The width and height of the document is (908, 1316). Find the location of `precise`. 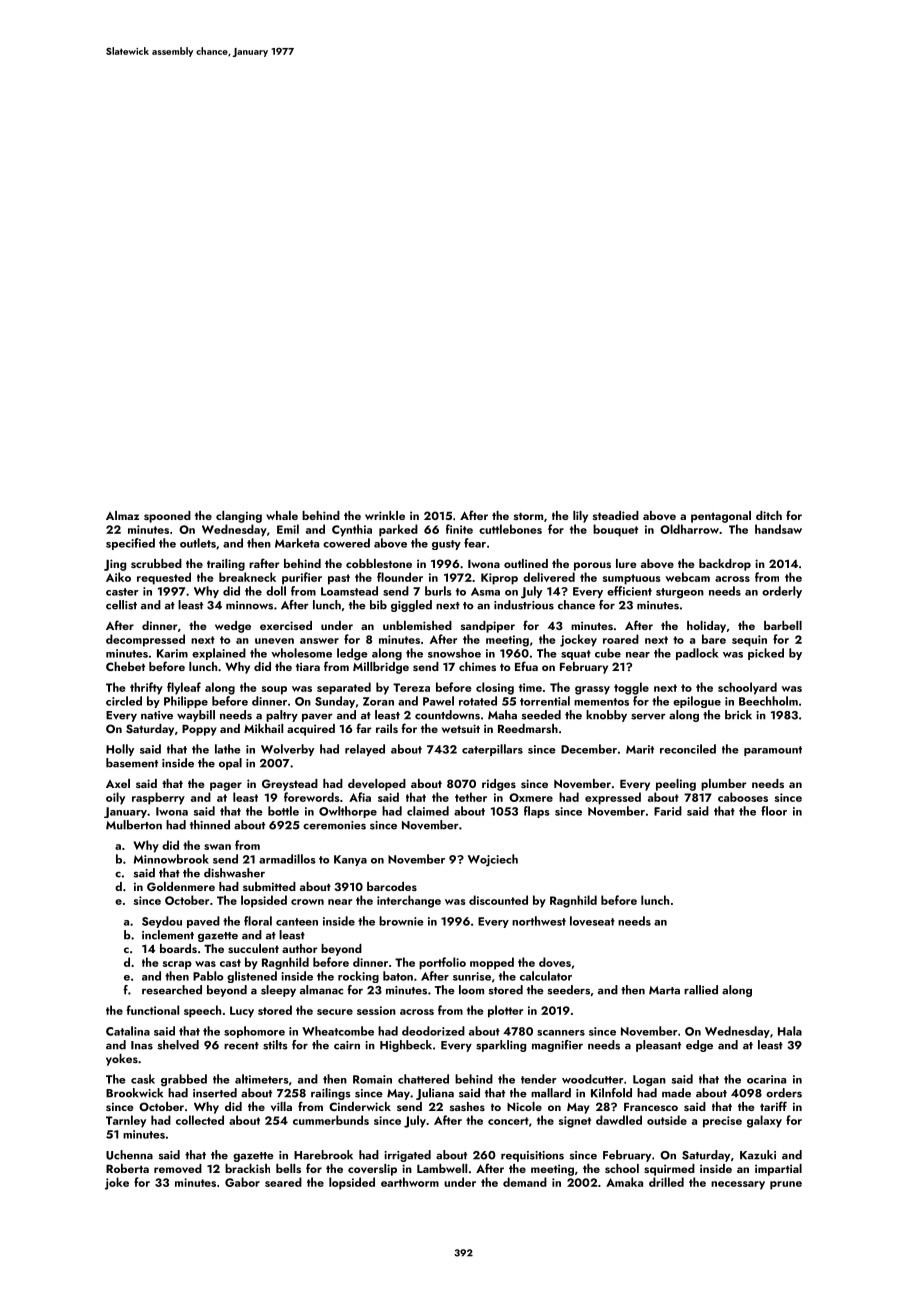

precise is located at coordinates (722, 1122).
